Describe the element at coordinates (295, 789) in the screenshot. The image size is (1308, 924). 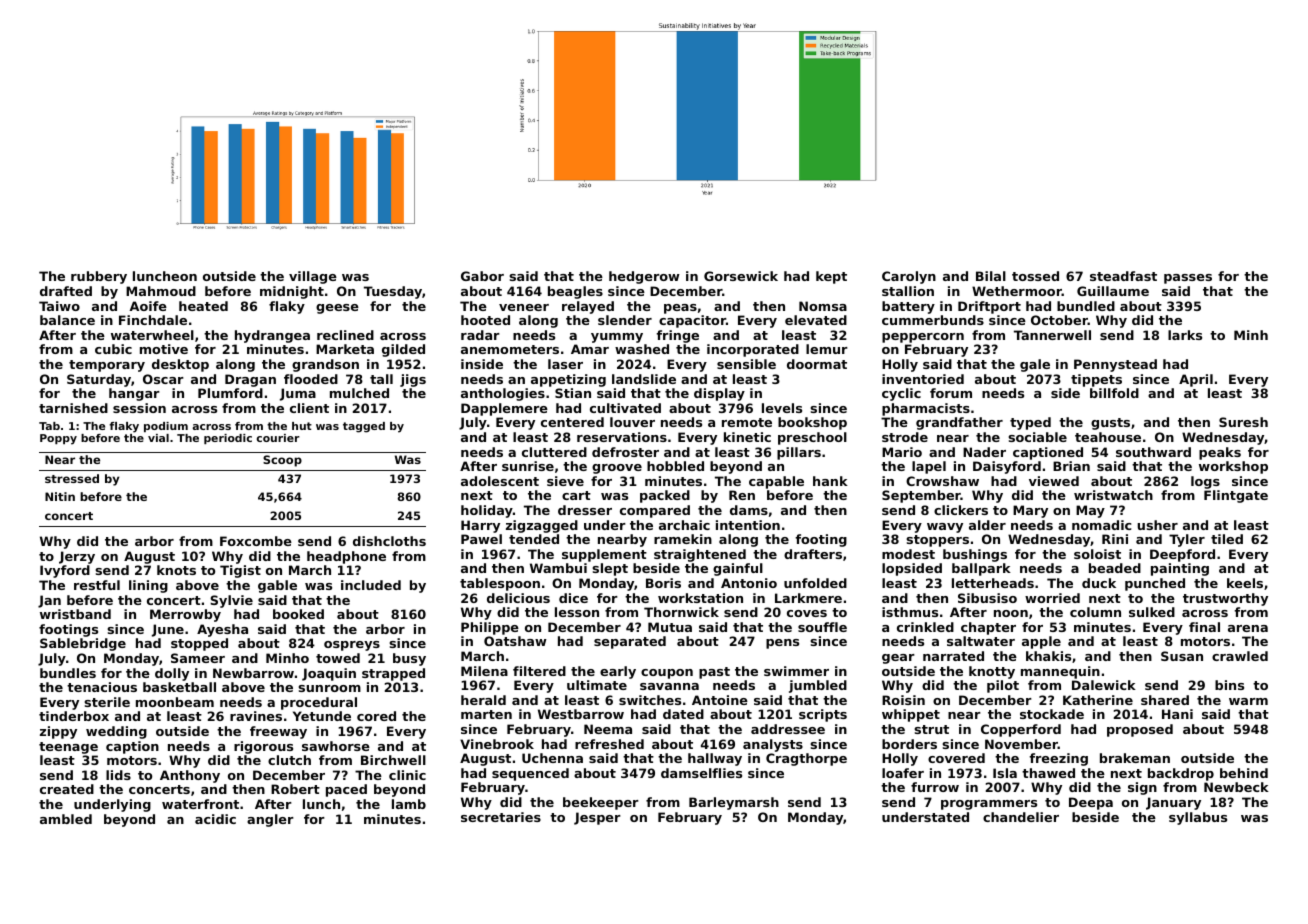
I see `Robert` at that location.
